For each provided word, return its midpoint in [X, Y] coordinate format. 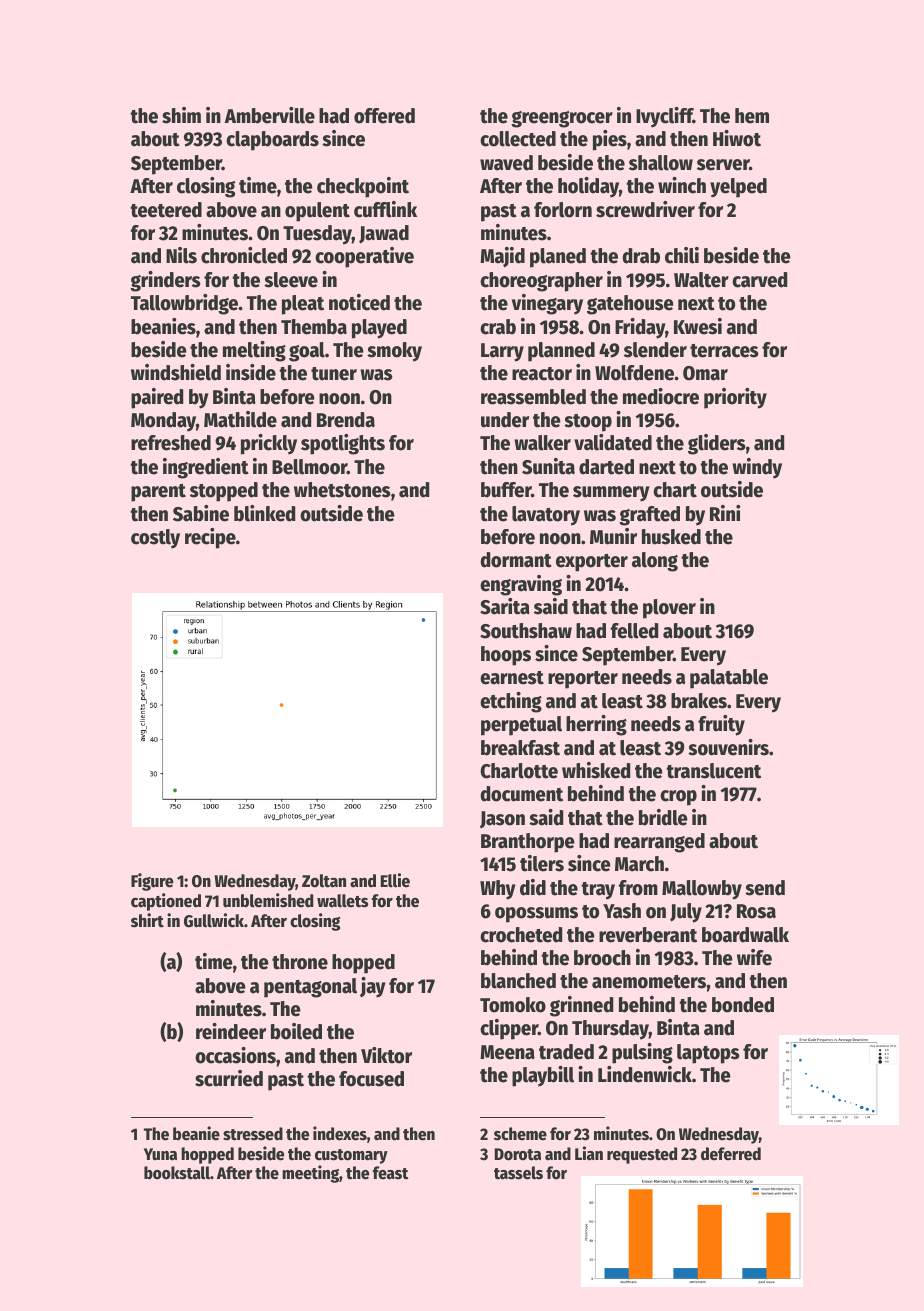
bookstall [177, 1173]
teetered [166, 210]
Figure [152, 882]
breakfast [520, 748]
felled [634, 631]
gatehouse [630, 305]
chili [682, 255]
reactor [542, 374]
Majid [502, 257]
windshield [176, 372]
